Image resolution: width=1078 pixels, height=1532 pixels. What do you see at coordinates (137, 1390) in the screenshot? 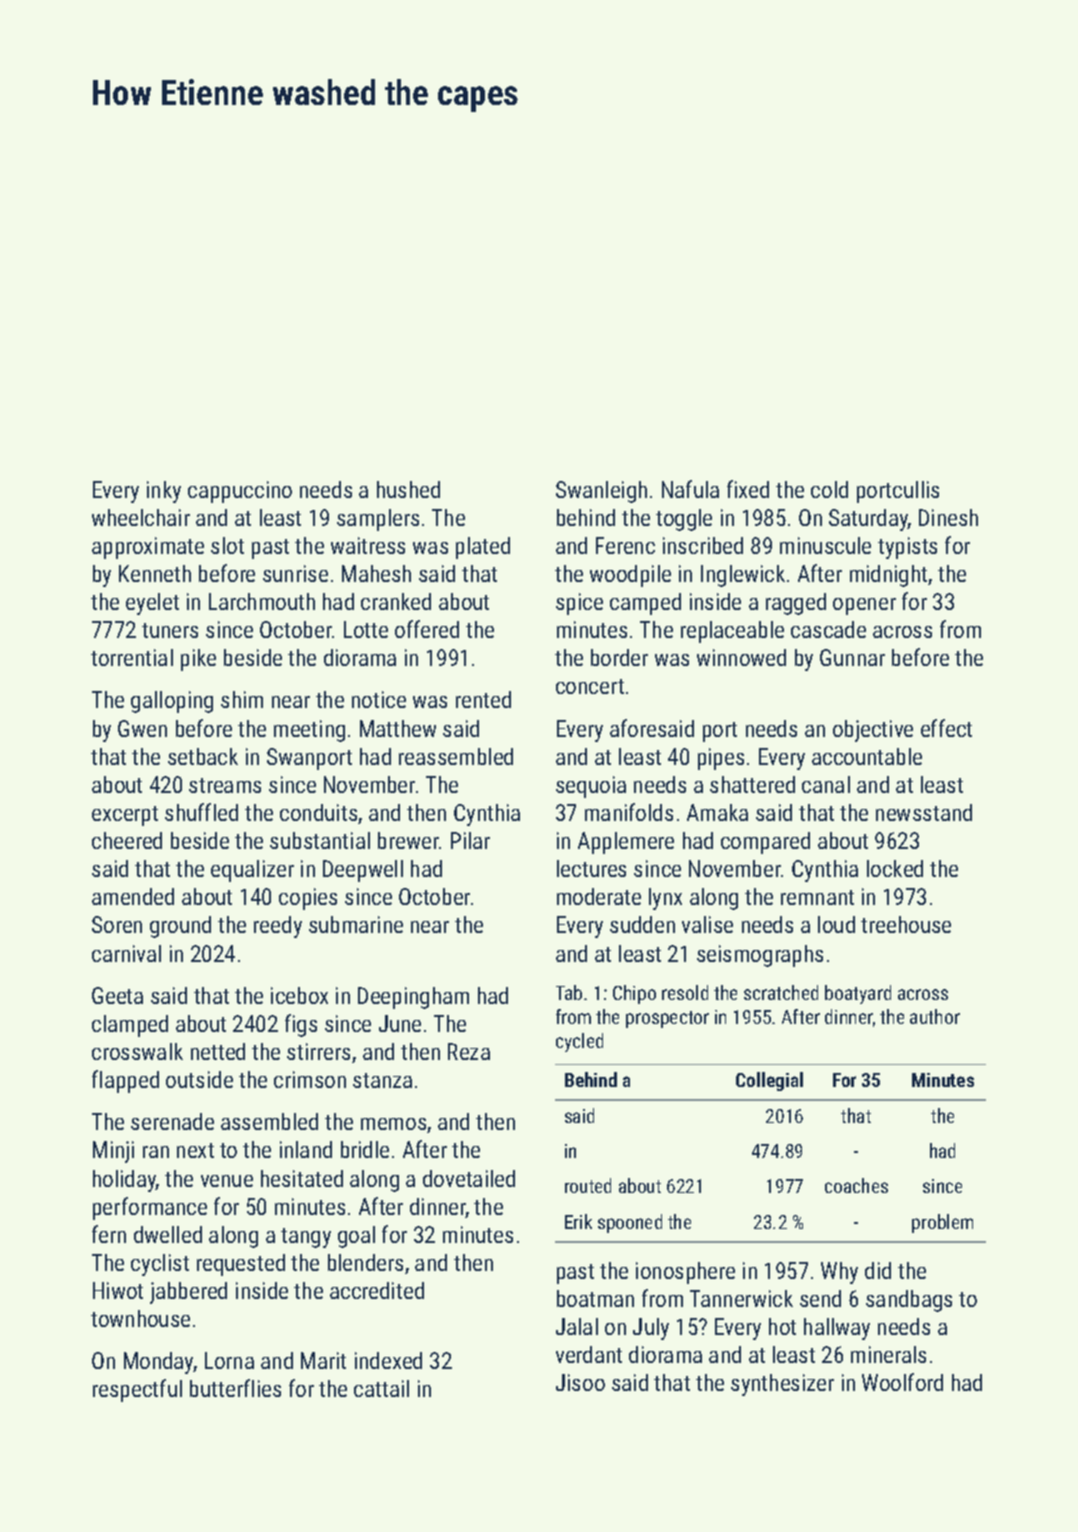
I see `respectful` at bounding box center [137, 1390].
